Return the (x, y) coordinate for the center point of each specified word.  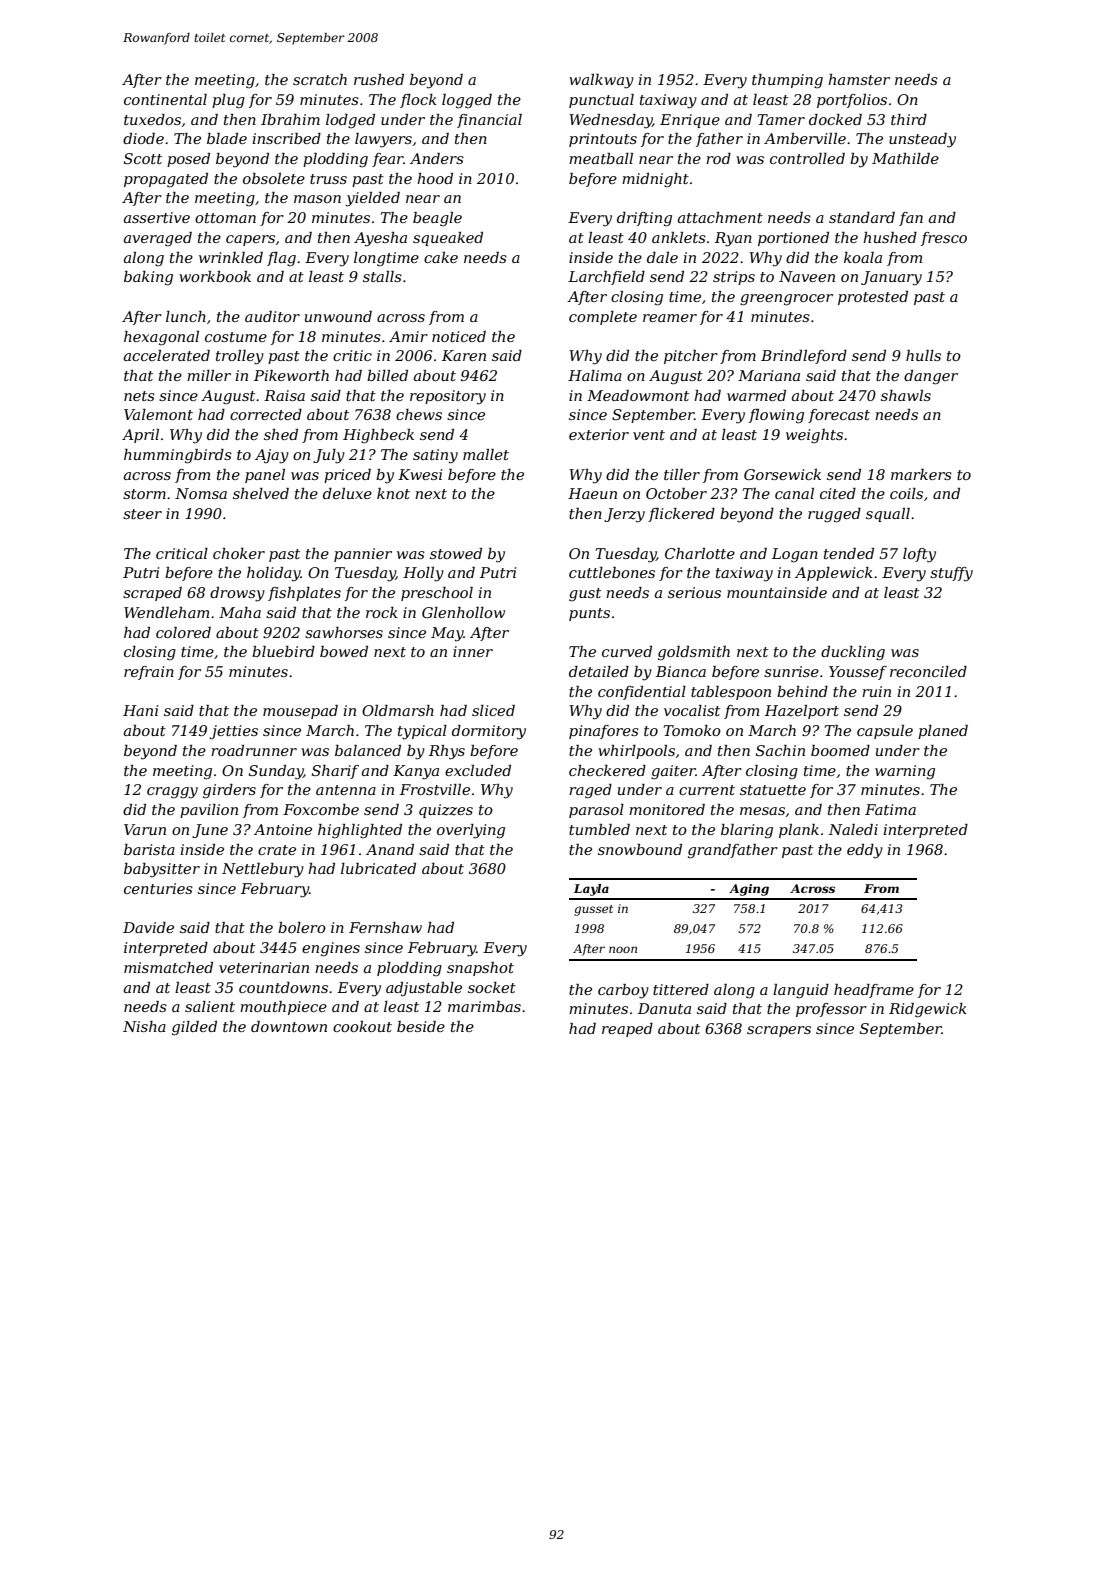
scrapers (779, 1031)
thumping (787, 81)
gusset (593, 910)
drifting (644, 219)
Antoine (283, 829)
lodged (350, 121)
